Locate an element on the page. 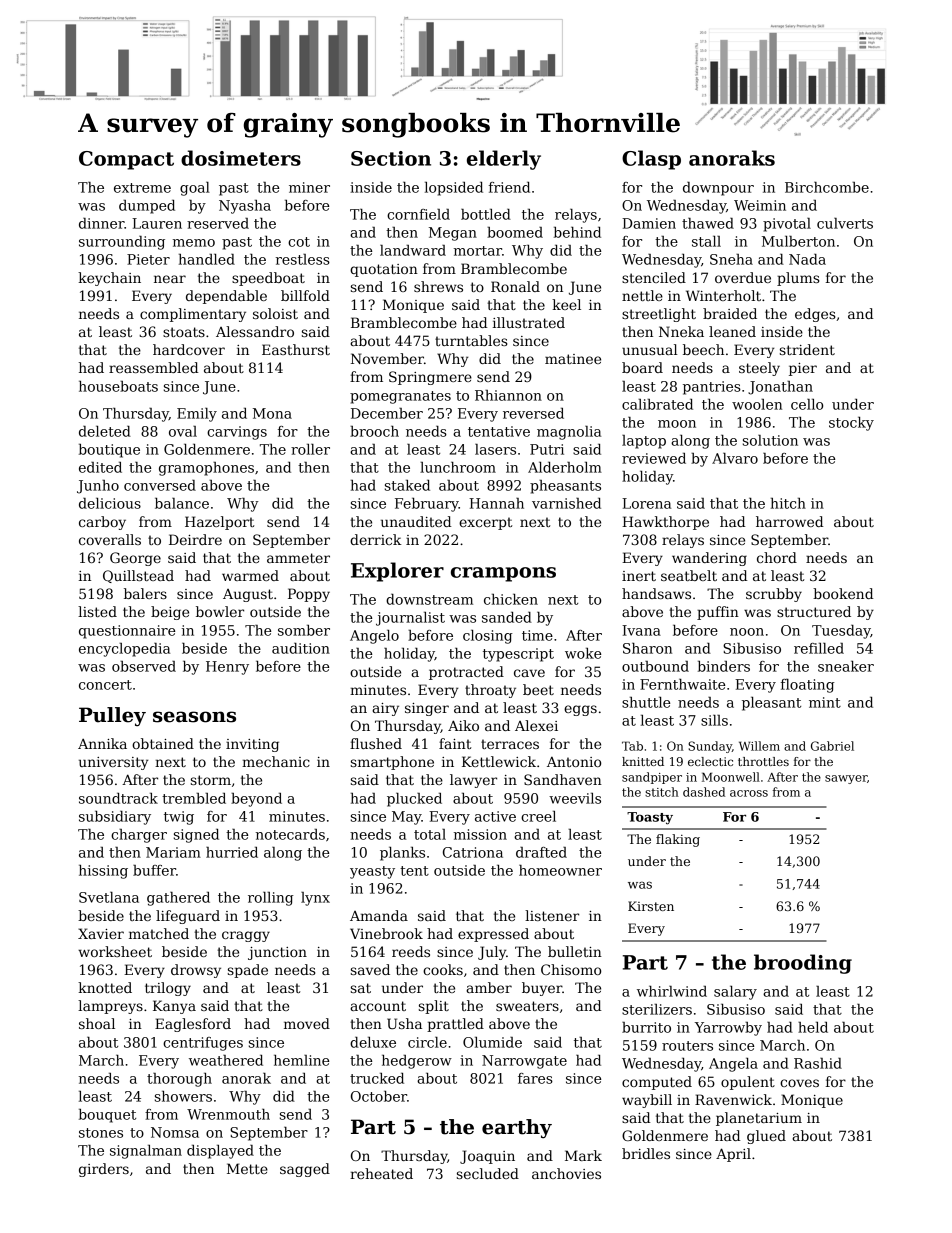 This document has height=1233, width=952. beige is located at coordinates (170, 613).
